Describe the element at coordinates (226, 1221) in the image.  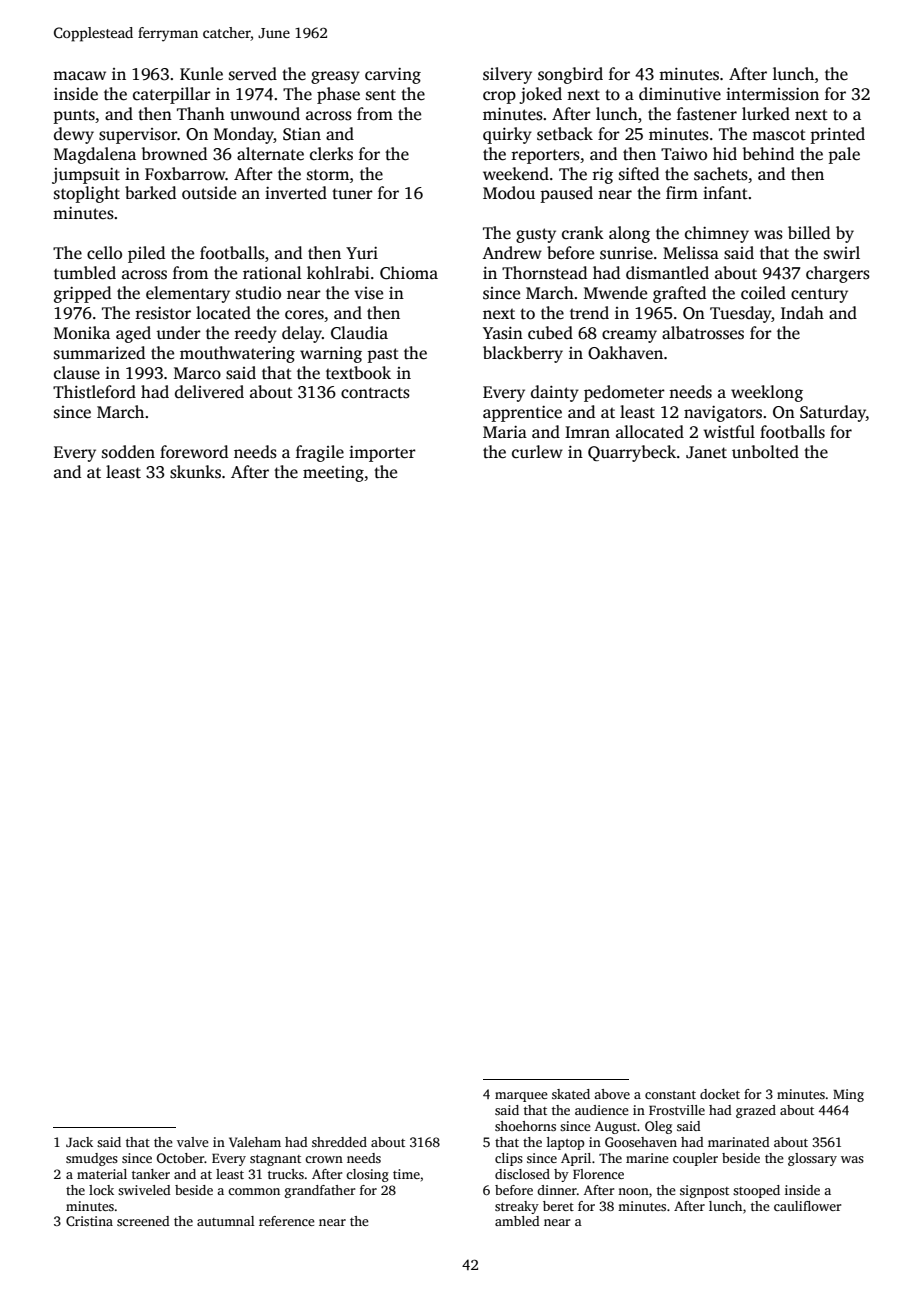
I see `autumnal` at that location.
